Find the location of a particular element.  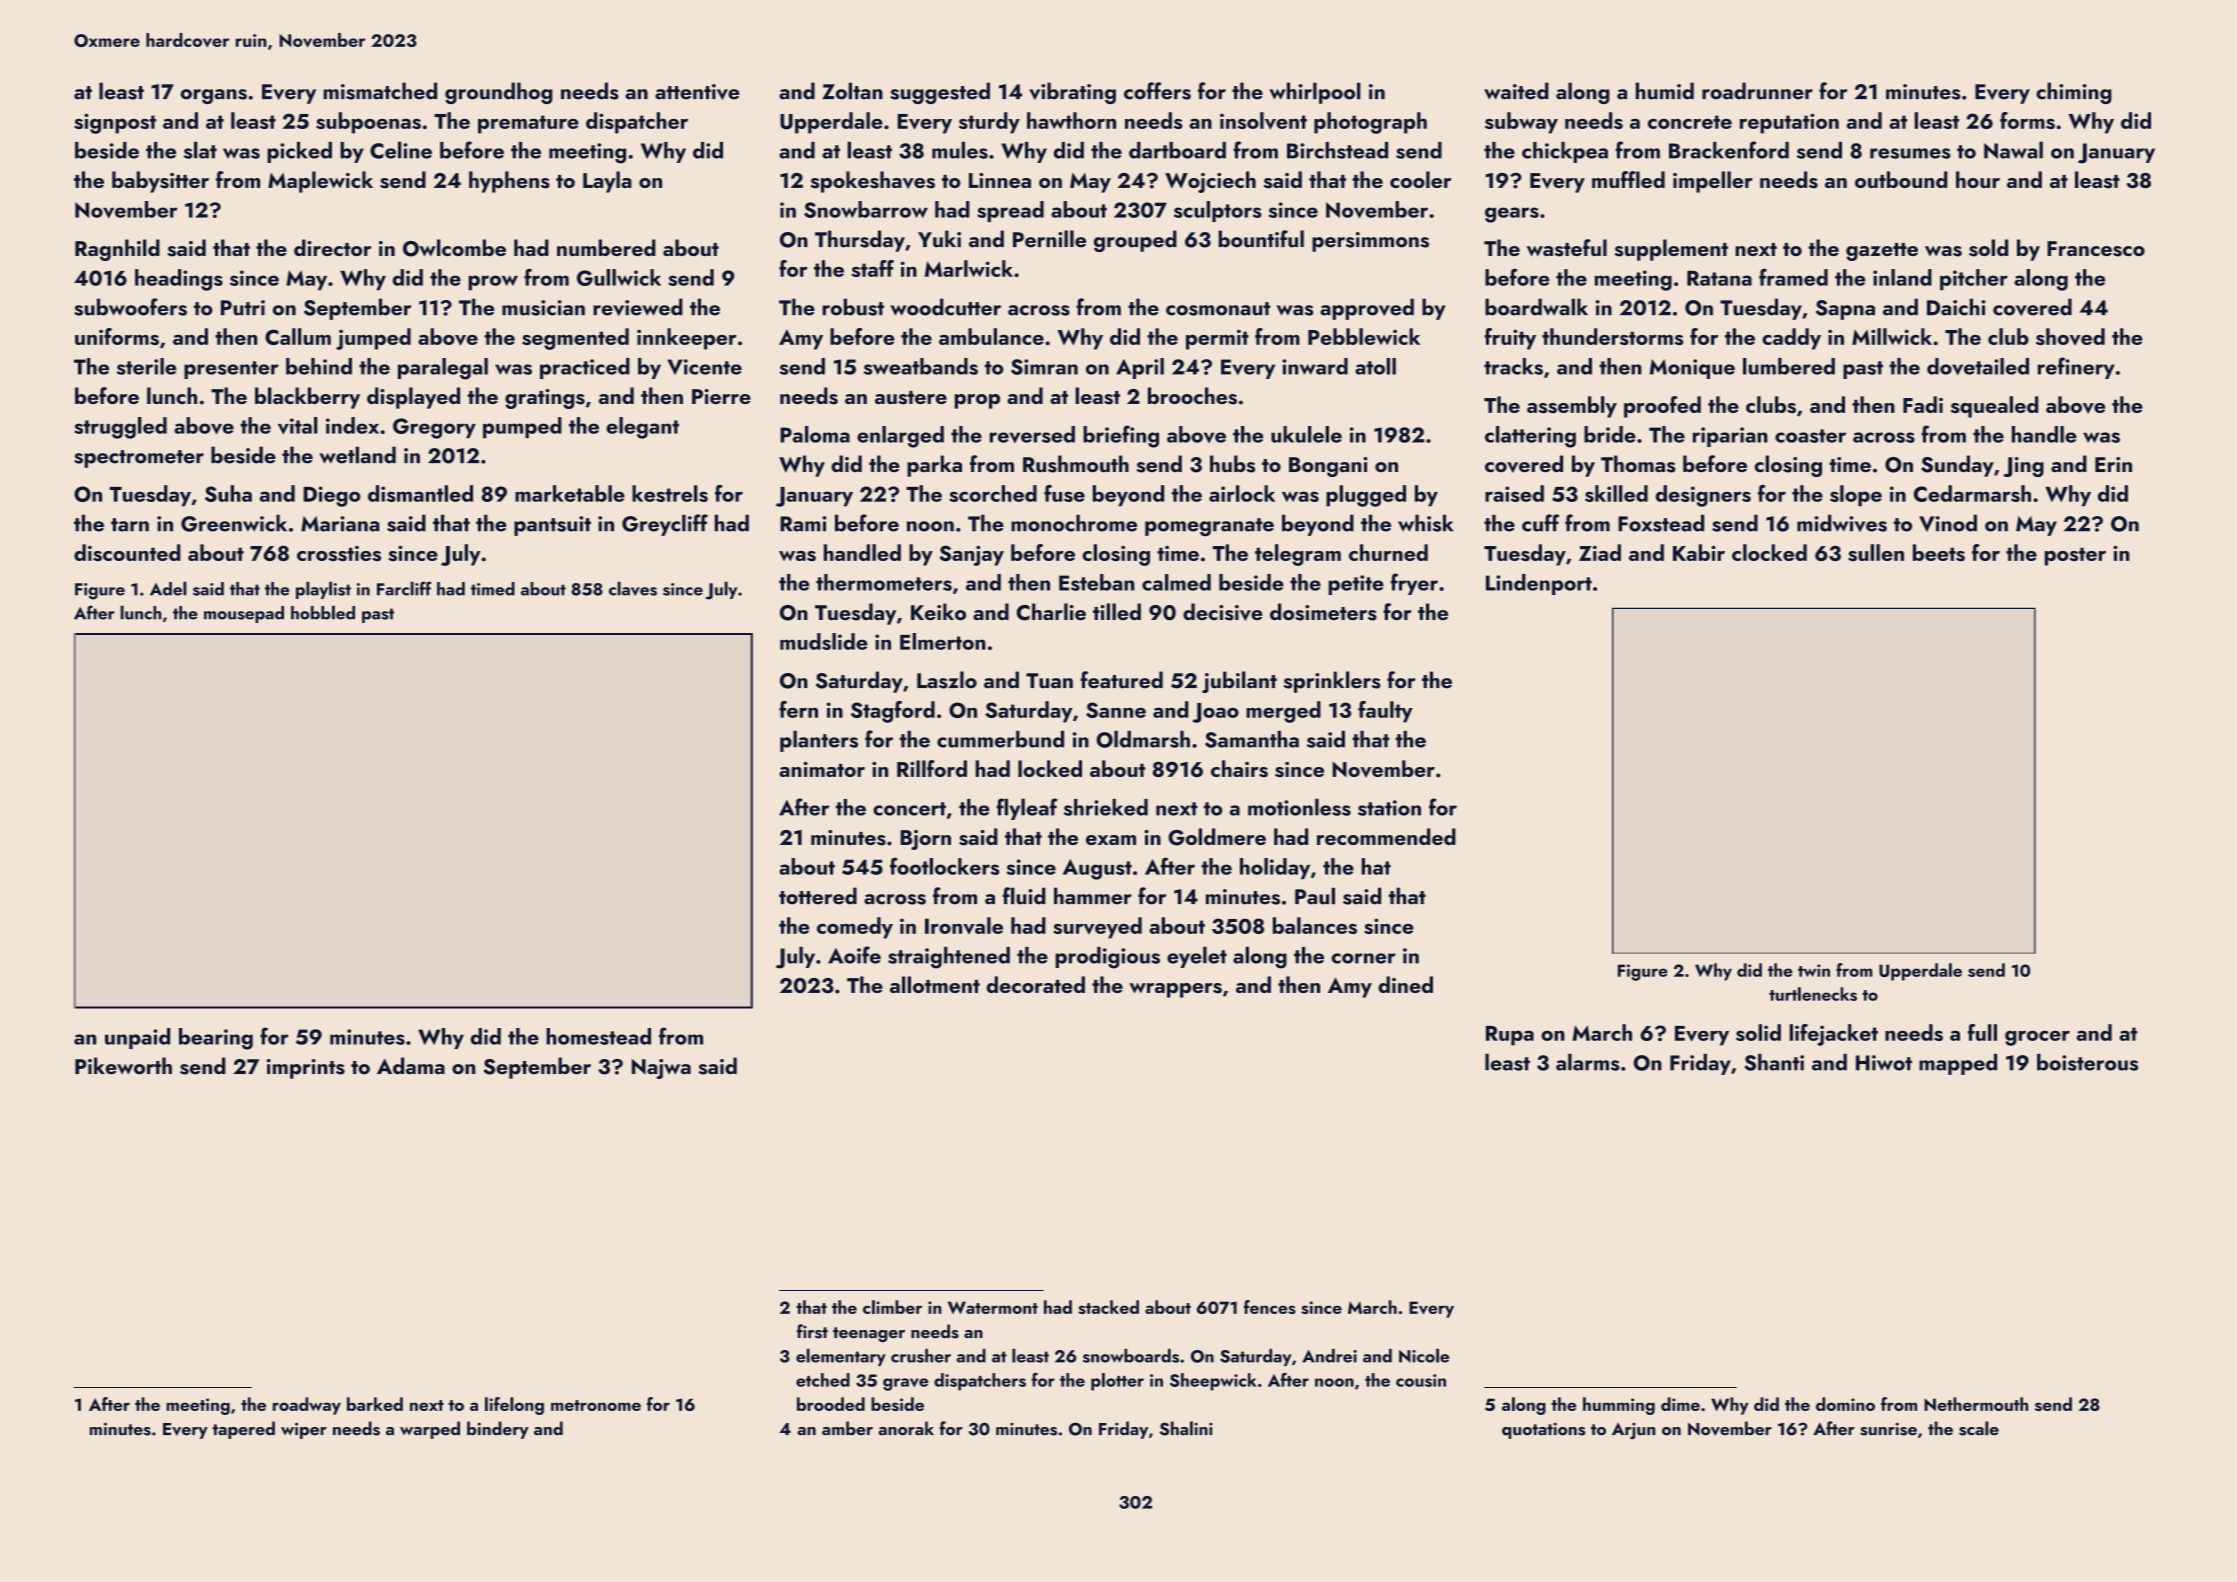

allotment is located at coordinates (935, 984).
